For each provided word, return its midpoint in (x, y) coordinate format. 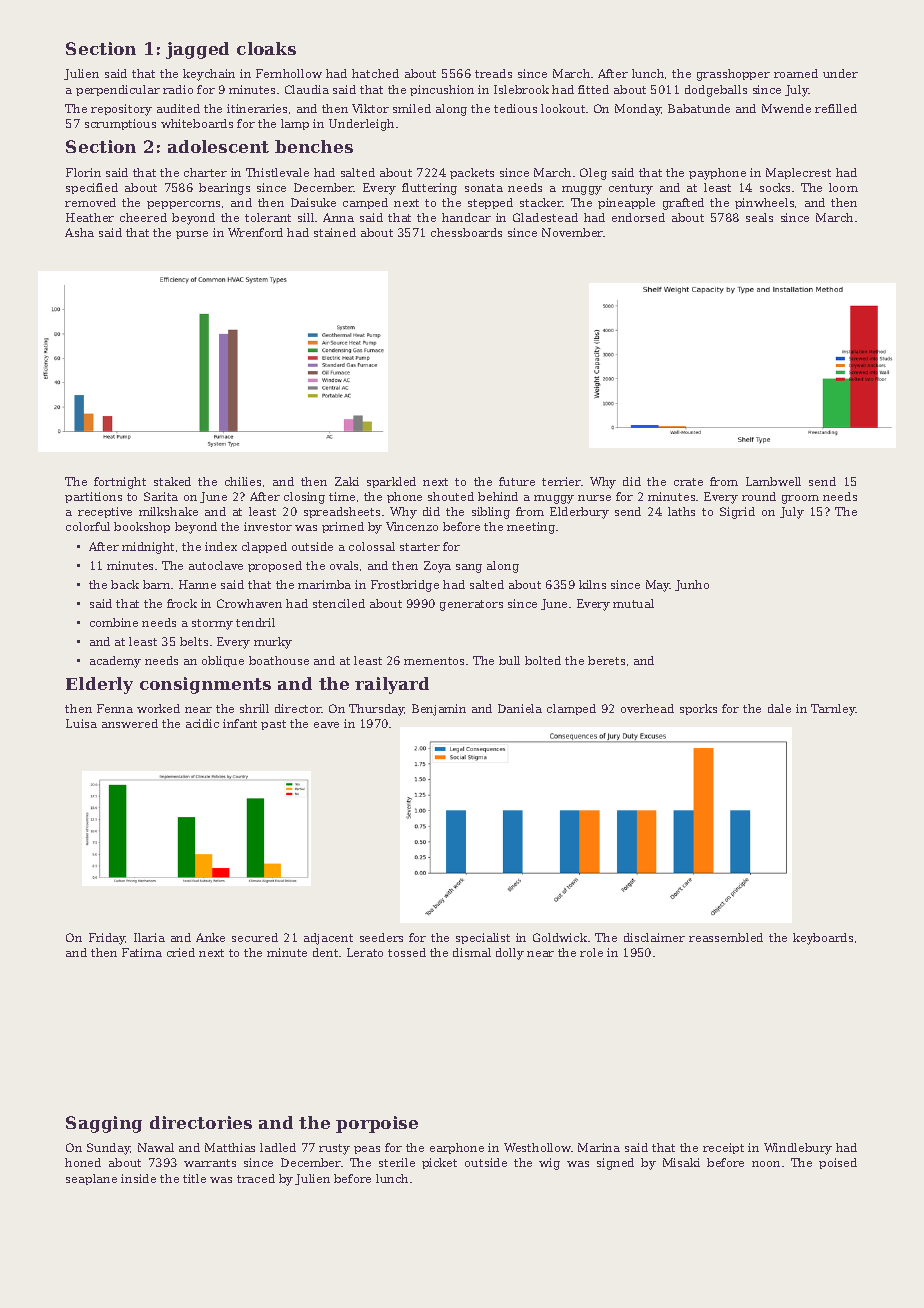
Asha (79, 232)
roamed (796, 73)
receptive (105, 512)
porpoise (377, 1124)
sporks (698, 709)
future (517, 481)
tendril (255, 622)
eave (326, 725)
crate (688, 482)
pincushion (442, 90)
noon (766, 1164)
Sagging (104, 1124)
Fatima (142, 952)
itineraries (257, 108)
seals (759, 217)
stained (335, 232)
